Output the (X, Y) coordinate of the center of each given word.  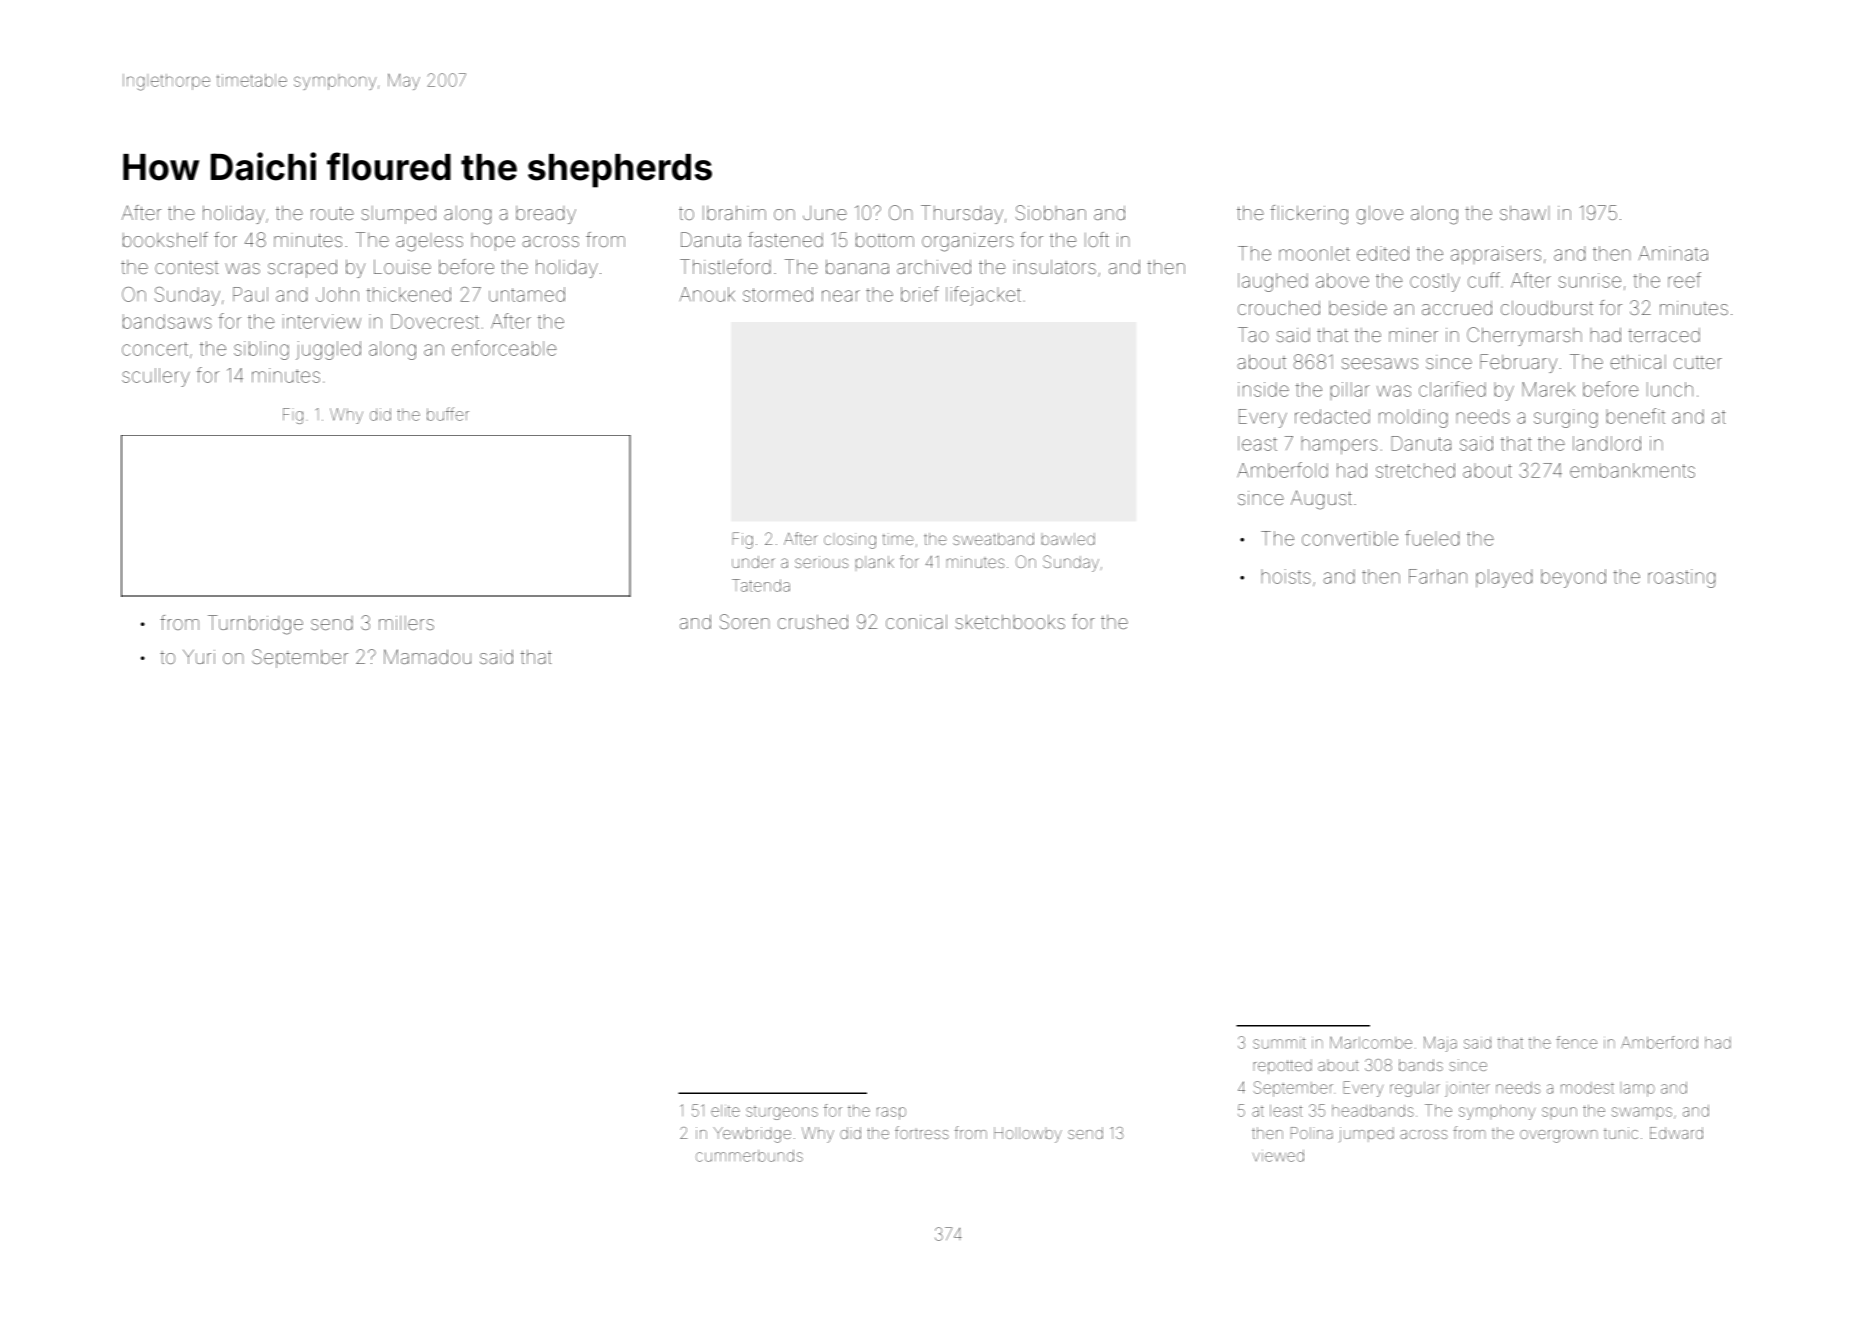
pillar (1350, 391)
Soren (744, 621)
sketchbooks (1010, 622)
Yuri (199, 656)
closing (850, 541)
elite (725, 1111)
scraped (302, 269)
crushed (813, 622)
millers (406, 623)
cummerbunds (749, 1156)
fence (1576, 1042)
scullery (156, 377)
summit (1279, 1043)
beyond (1573, 578)
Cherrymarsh (1524, 336)
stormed (778, 294)
